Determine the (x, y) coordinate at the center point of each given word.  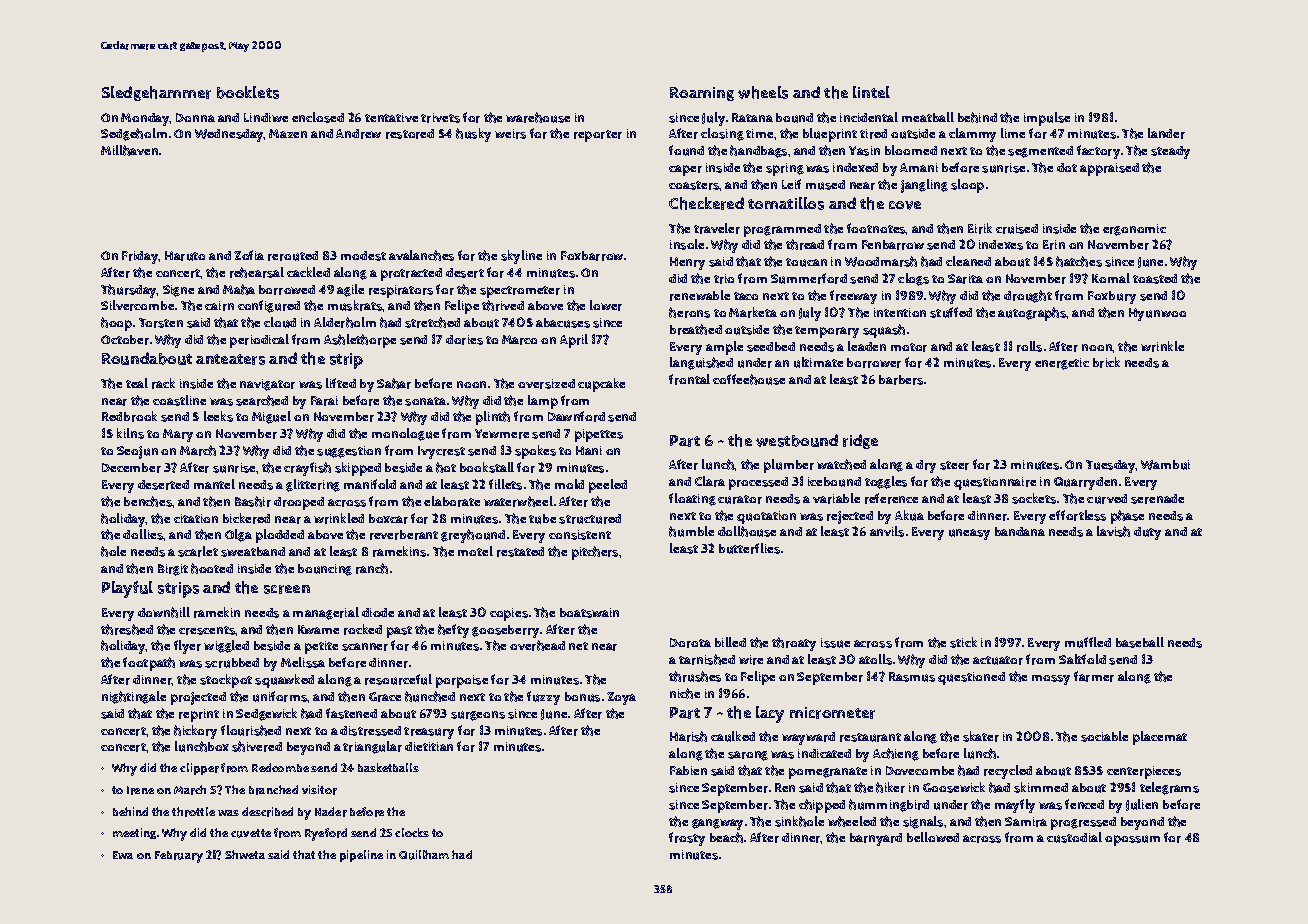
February (179, 857)
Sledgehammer (156, 93)
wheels (763, 92)
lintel (871, 92)
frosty (687, 839)
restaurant (870, 737)
